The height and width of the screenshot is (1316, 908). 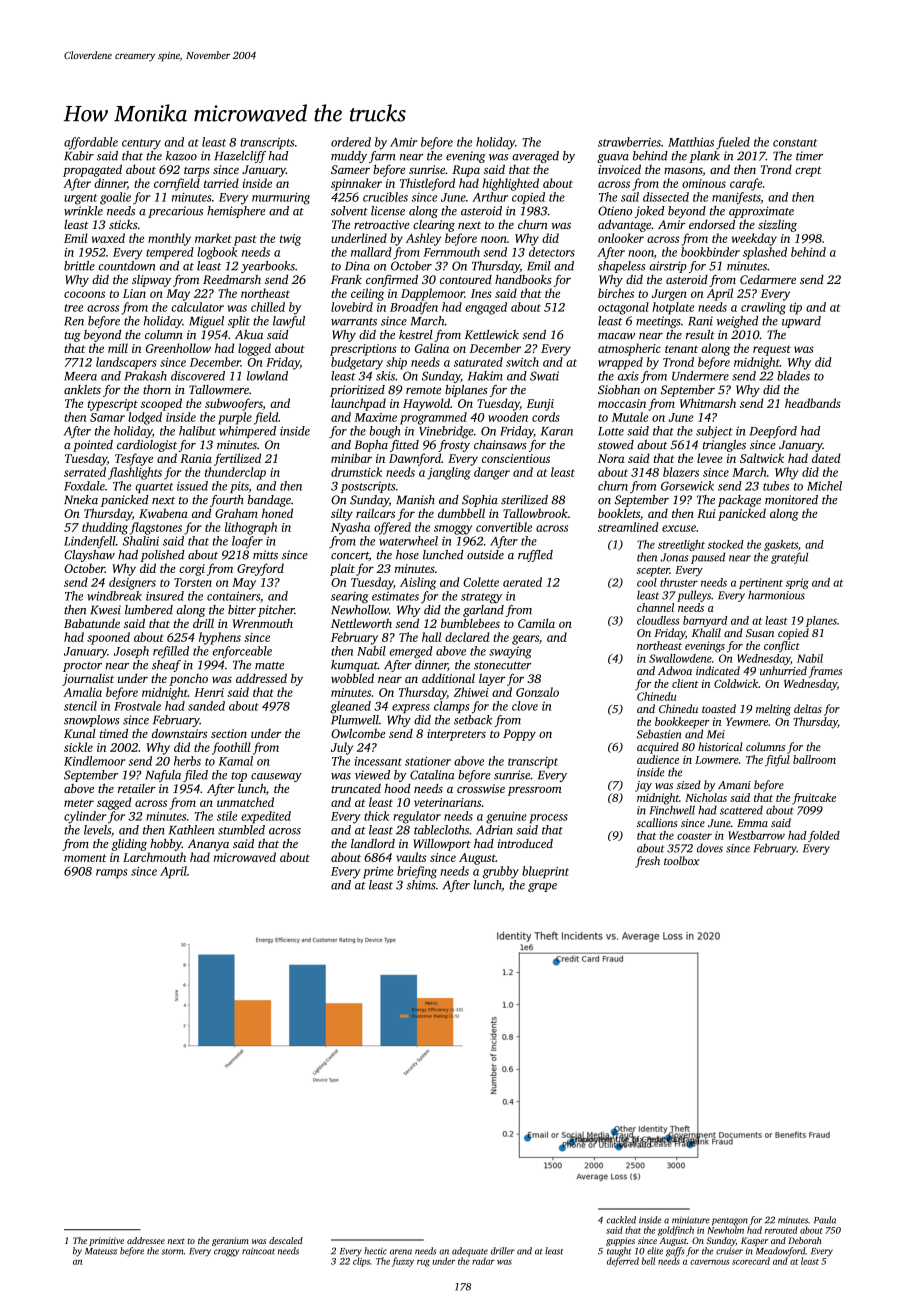 What do you see at coordinates (378, 873) in the screenshot?
I see `prime` at bounding box center [378, 873].
